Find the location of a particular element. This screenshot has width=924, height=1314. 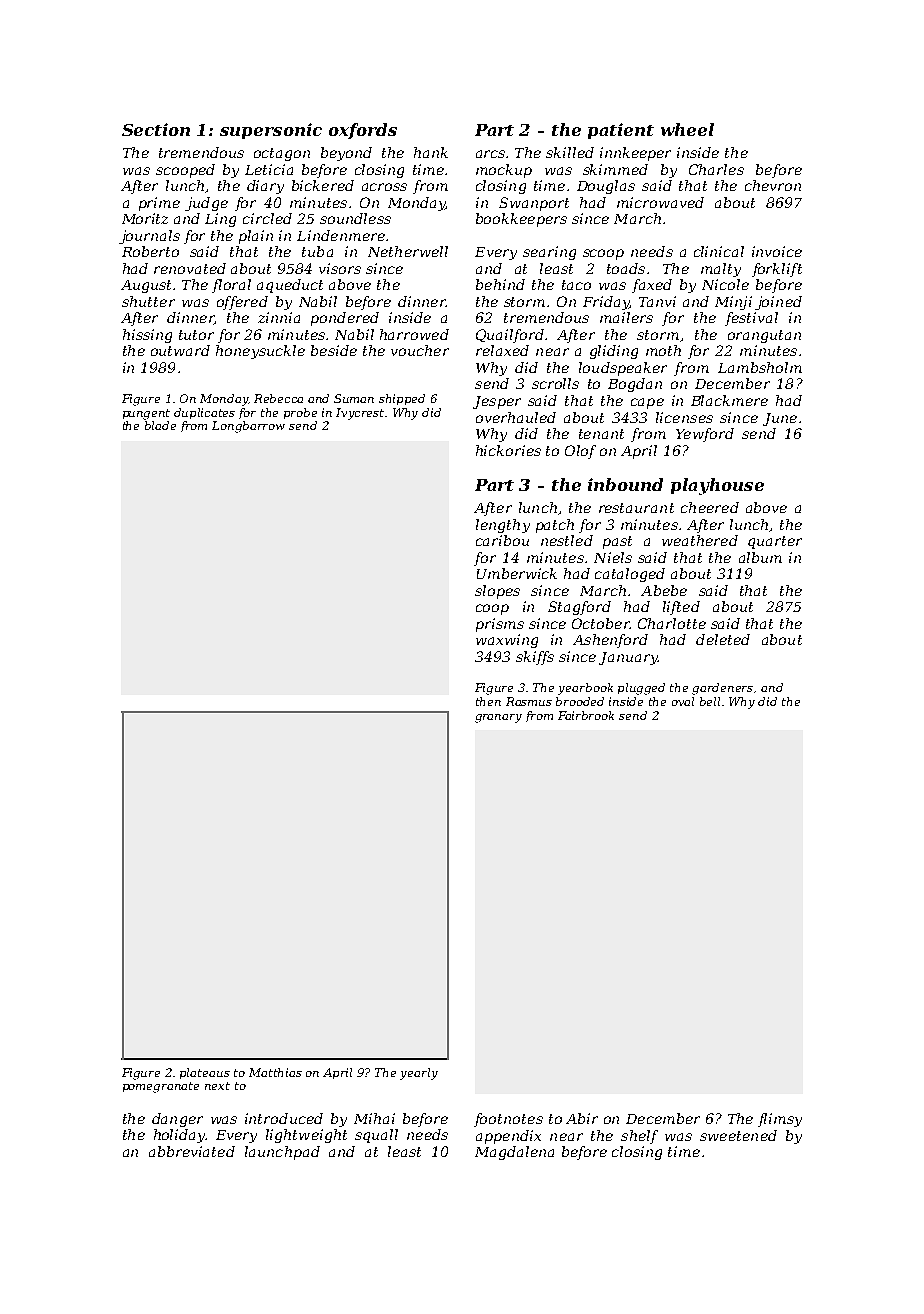

granary is located at coordinates (498, 718).
